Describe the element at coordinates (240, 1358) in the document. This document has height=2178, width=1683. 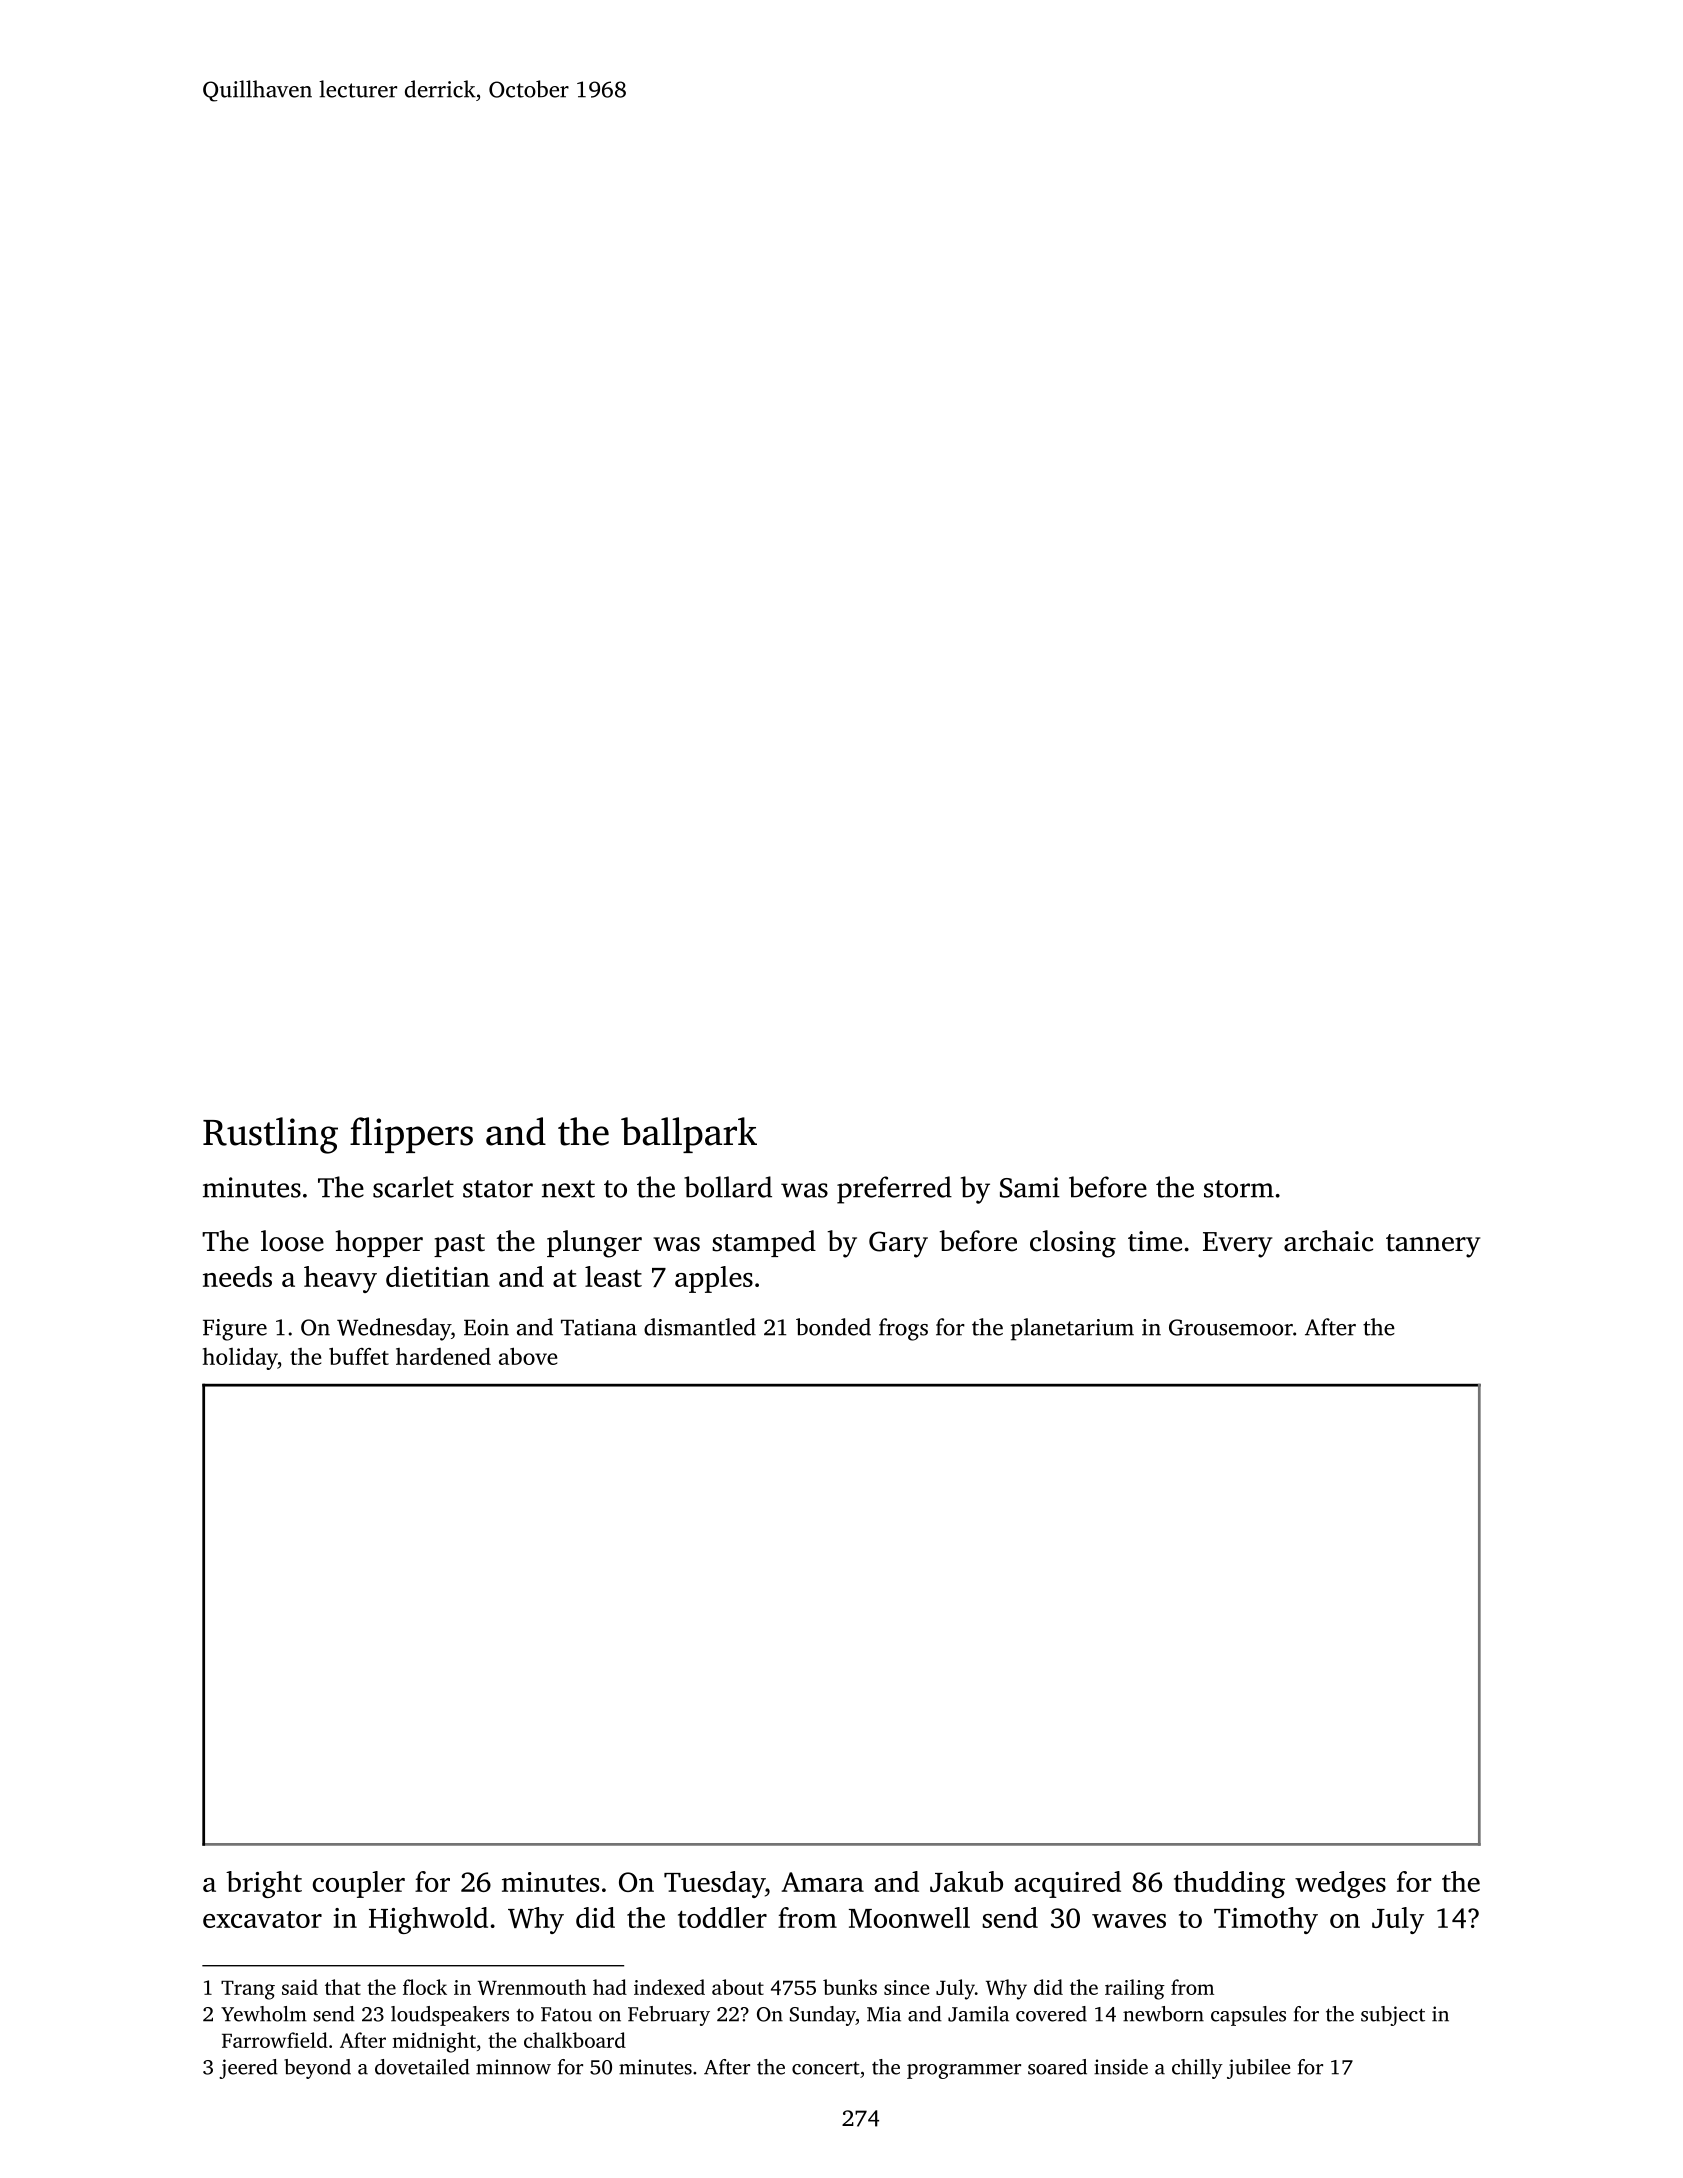
I see `holiday` at that location.
